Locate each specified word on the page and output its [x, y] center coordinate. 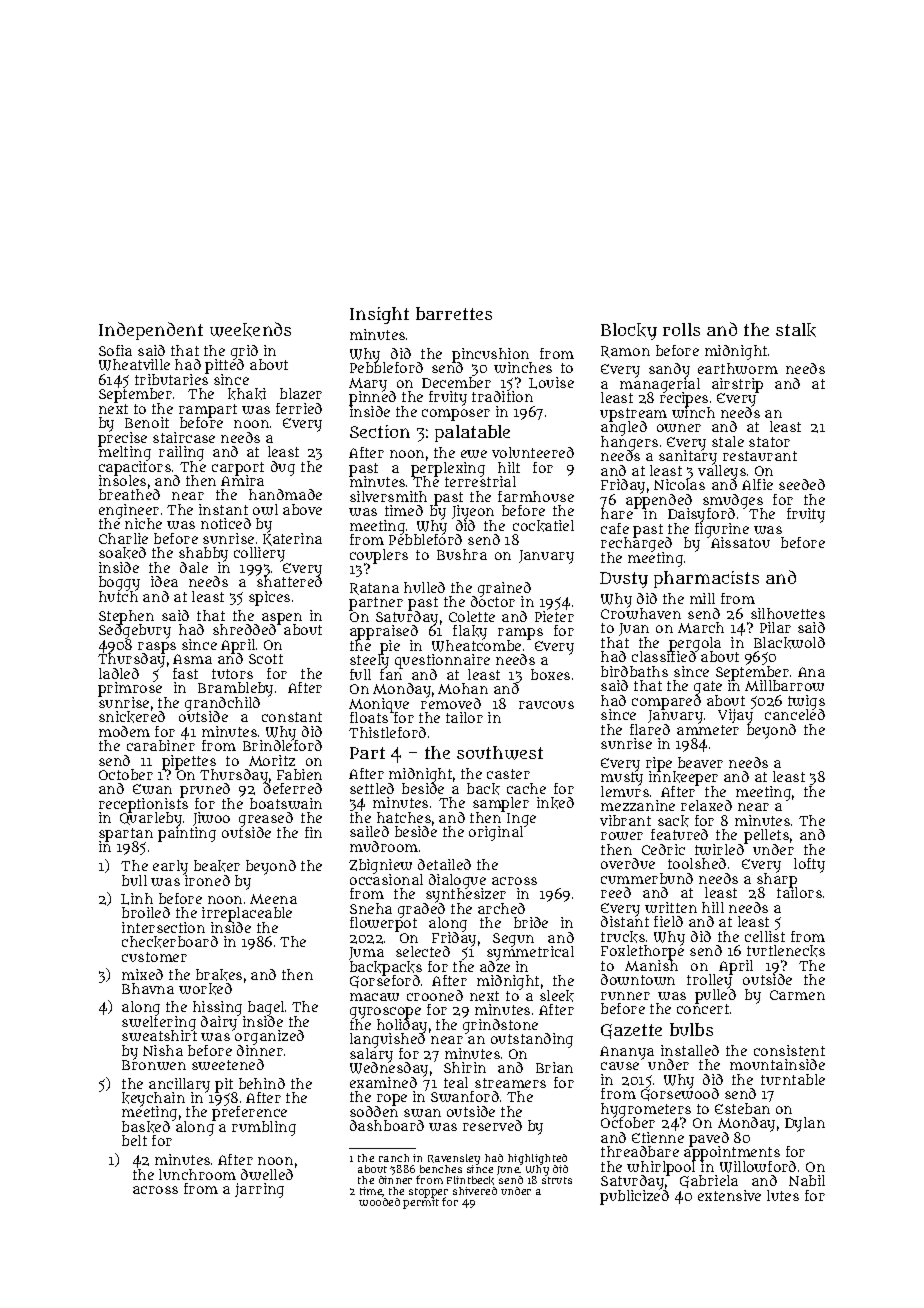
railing [181, 453]
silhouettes [788, 613]
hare [617, 514]
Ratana [374, 589]
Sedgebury [135, 632]
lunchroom [197, 1174]
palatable [472, 433]
